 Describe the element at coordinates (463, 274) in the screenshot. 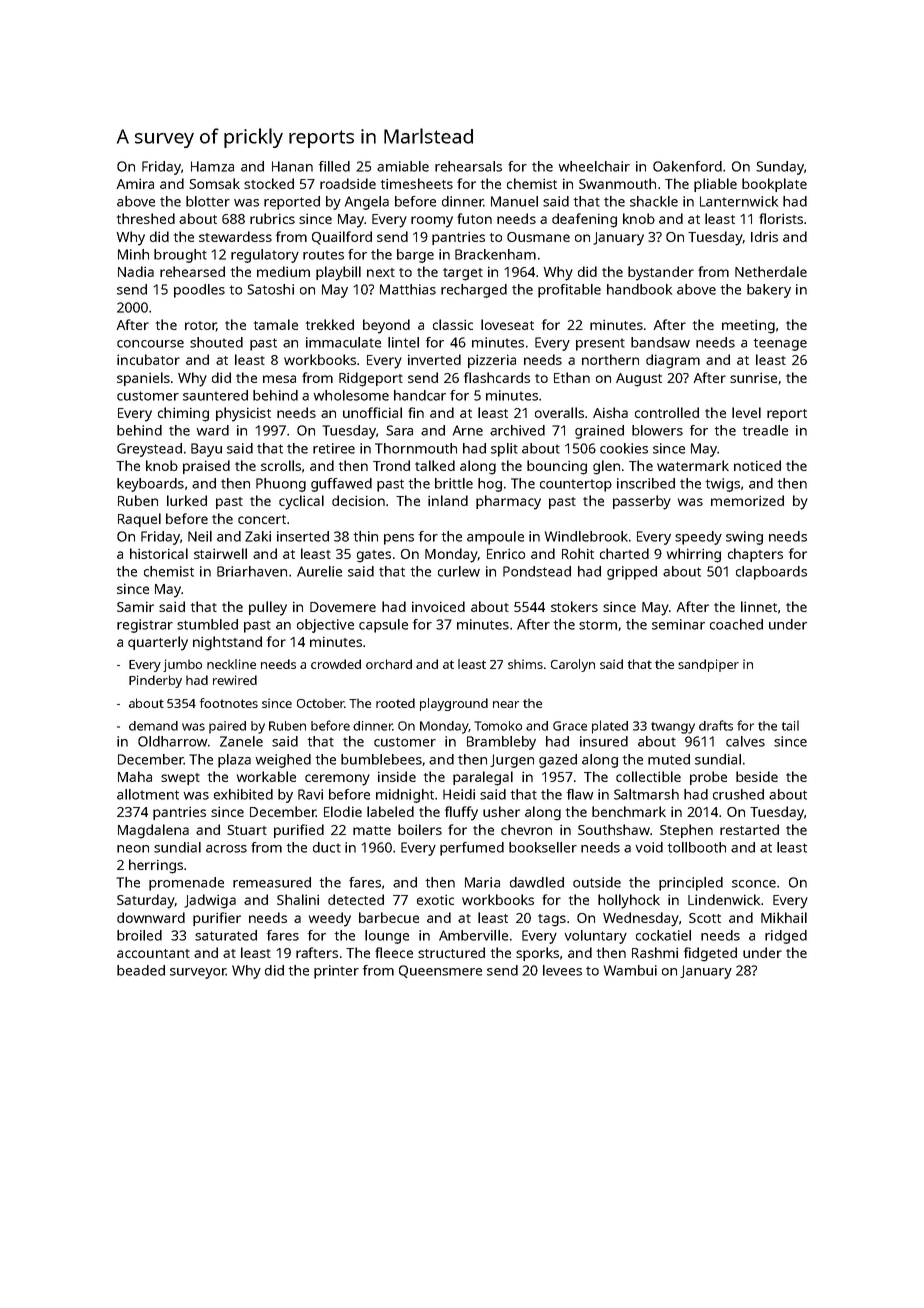

I see `target` at that location.
